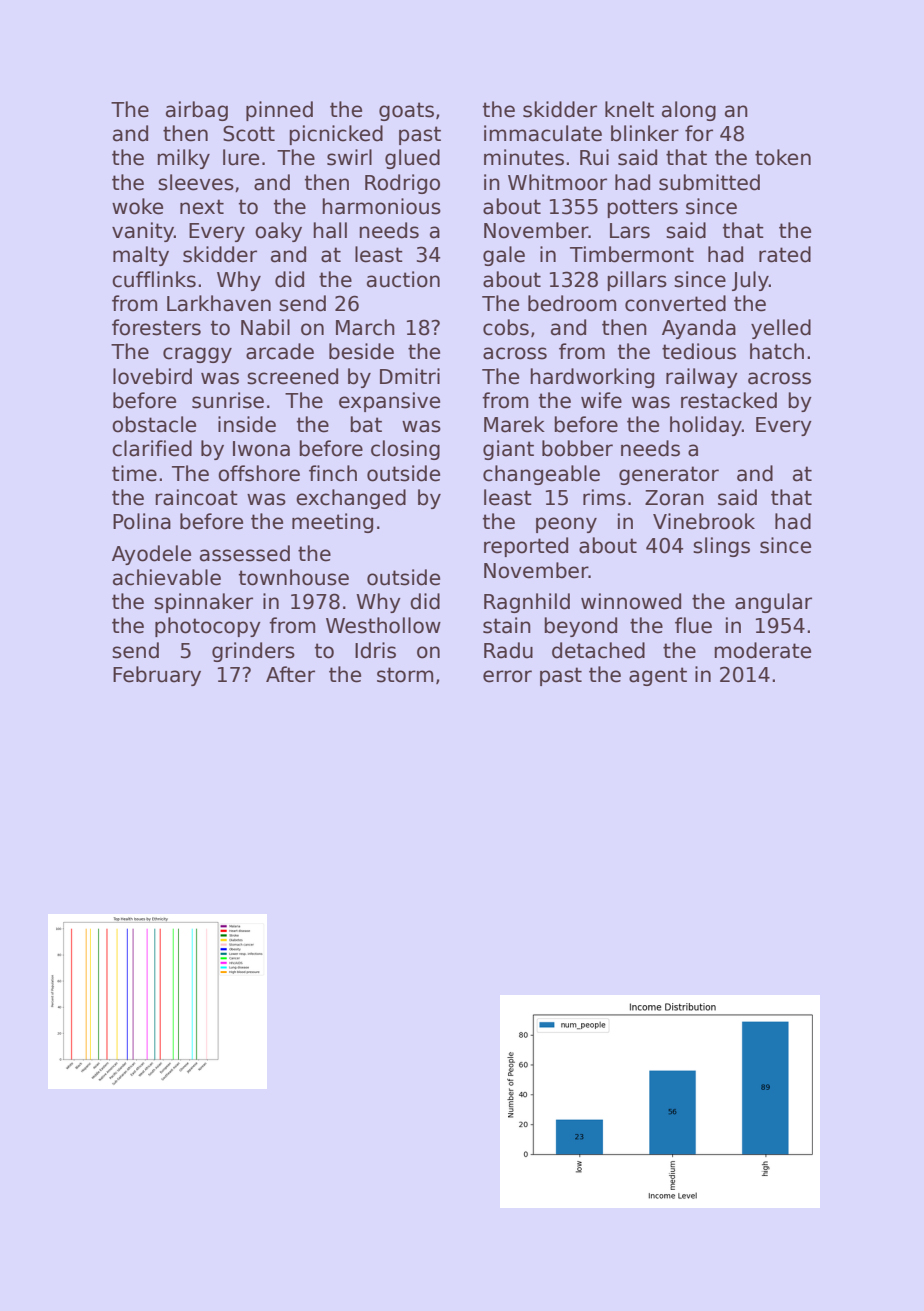 Image resolution: width=924 pixels, height=1311 pixels. Describe the element at coordinates (506, 327) in the screenshot. I see `cobs` at that location.
